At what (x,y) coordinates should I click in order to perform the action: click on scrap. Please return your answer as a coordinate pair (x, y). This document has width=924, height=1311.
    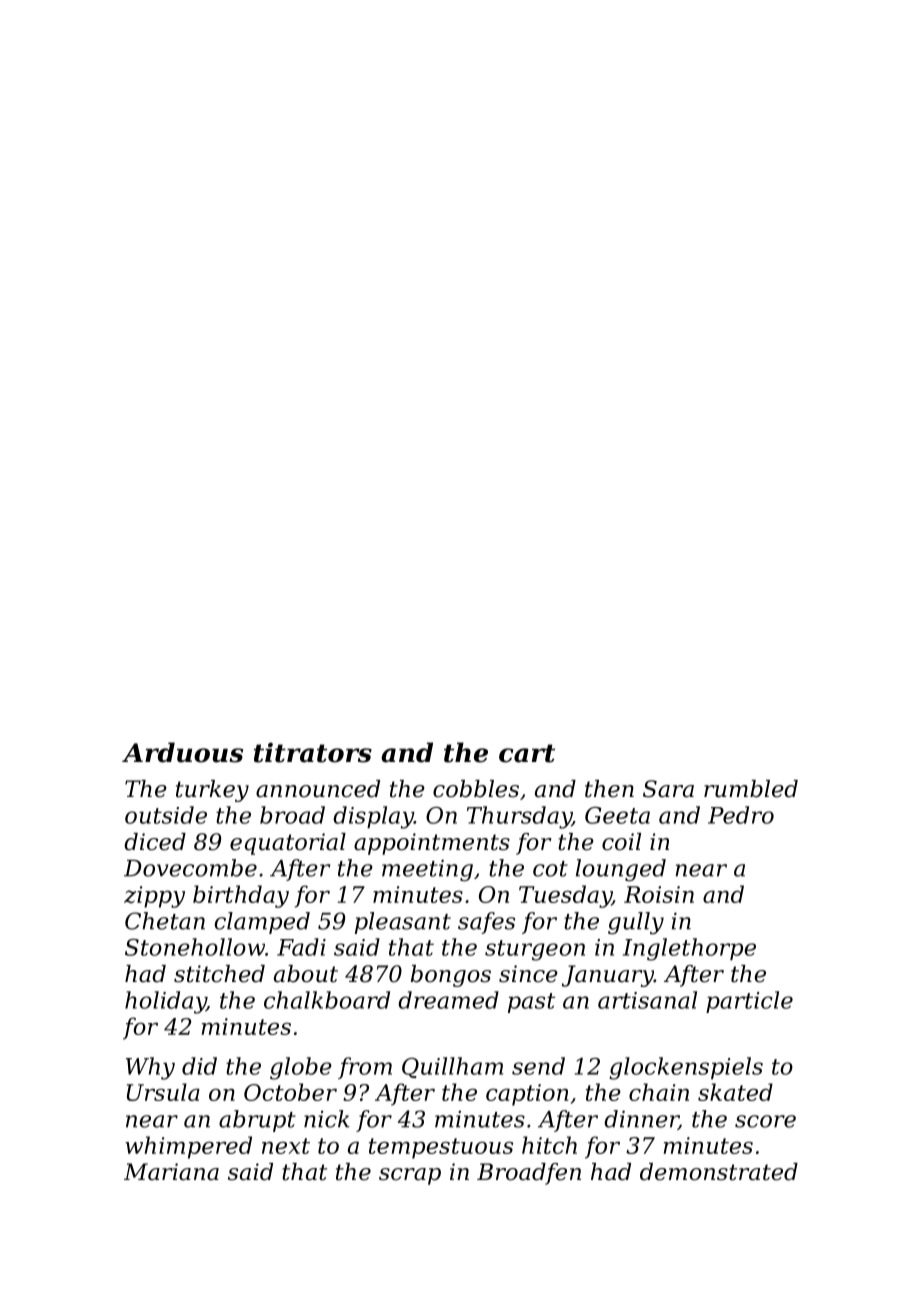
    Looking at the image, I should click on (410, 1176).
